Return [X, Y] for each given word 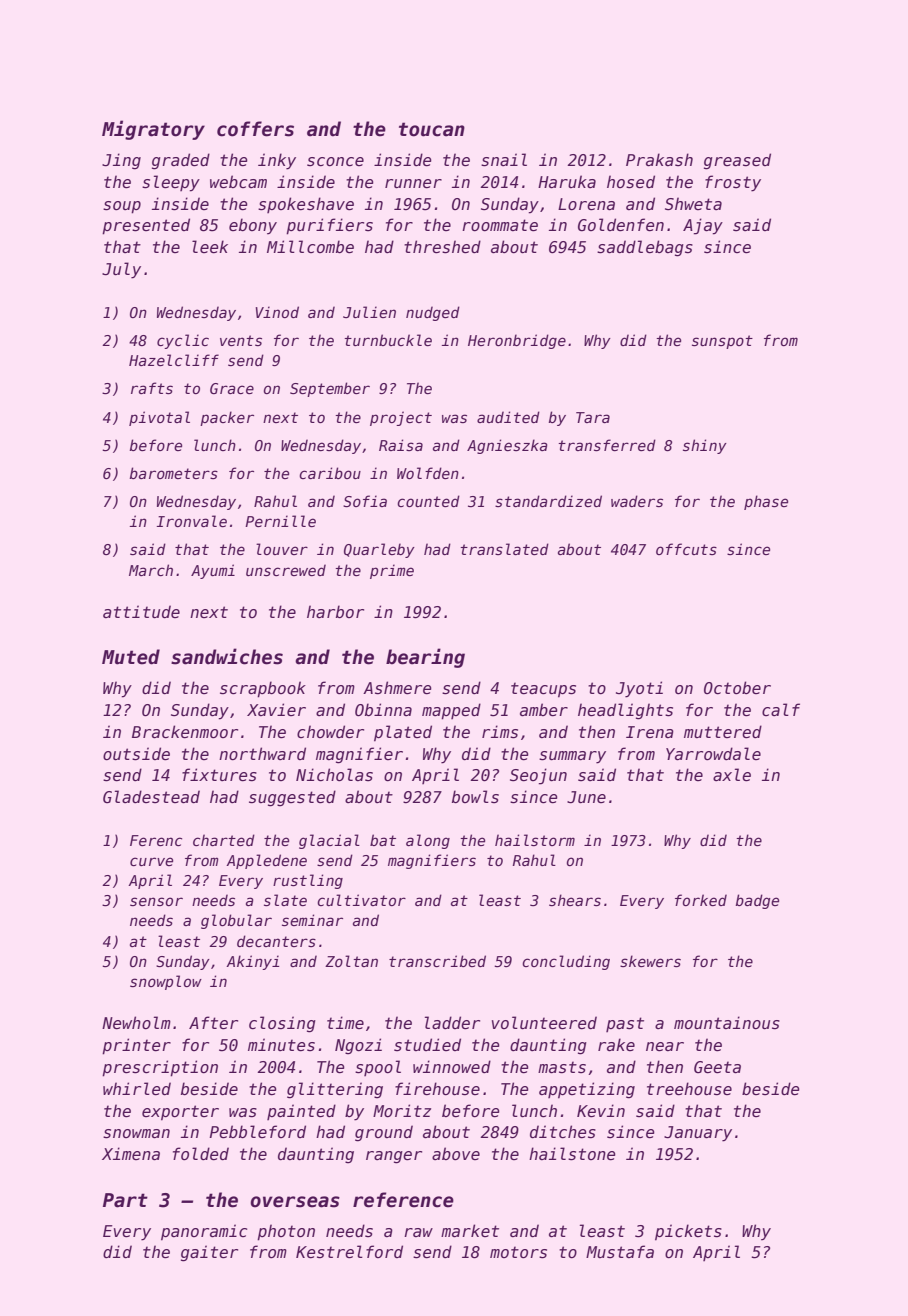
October [737, 687]
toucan [432, 129]
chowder [330, 731]
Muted [131, 657]
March [151, 570]
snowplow [166, 982]
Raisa [401, 445]
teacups [543, 690]
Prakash [659, 159]
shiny [705, 446]
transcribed [437, 961]
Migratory [153, 130]
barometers [174, 473]
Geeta [717, 1067]
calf [781, 709]
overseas [295, 1202]
